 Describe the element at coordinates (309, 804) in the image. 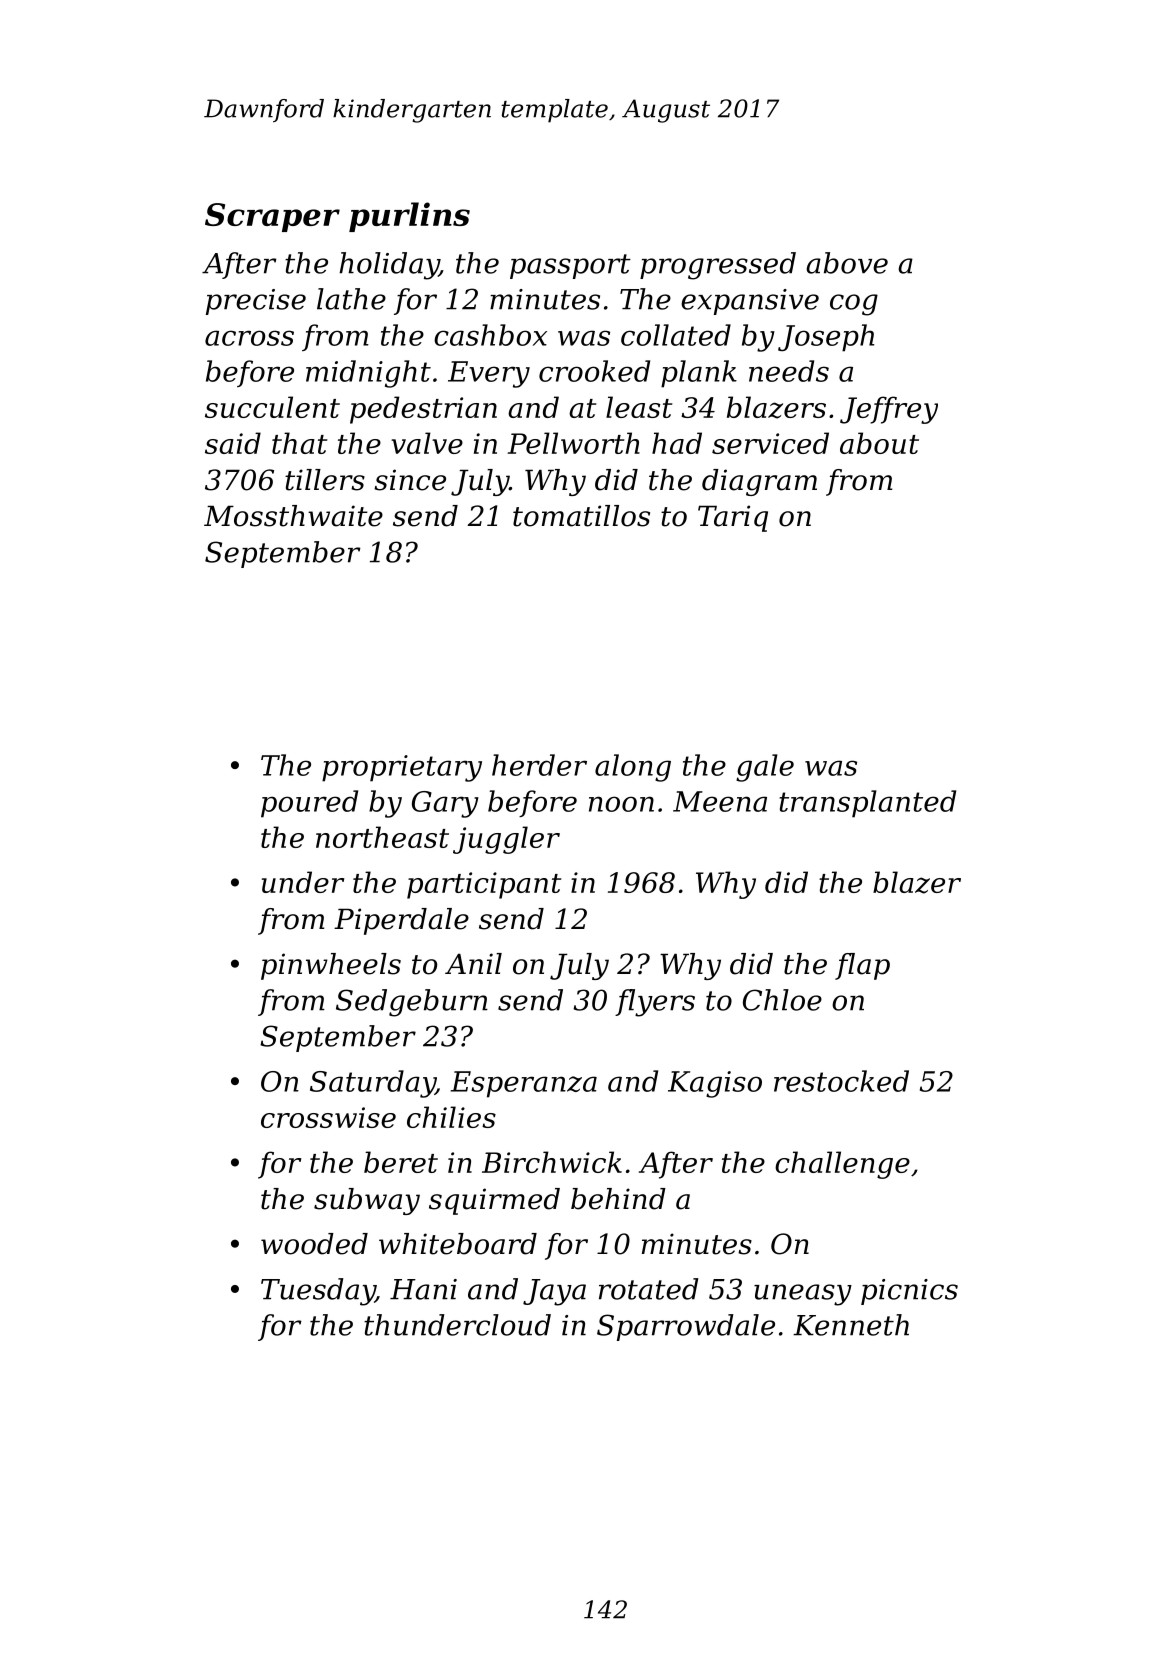

I see `poured` at that location.
